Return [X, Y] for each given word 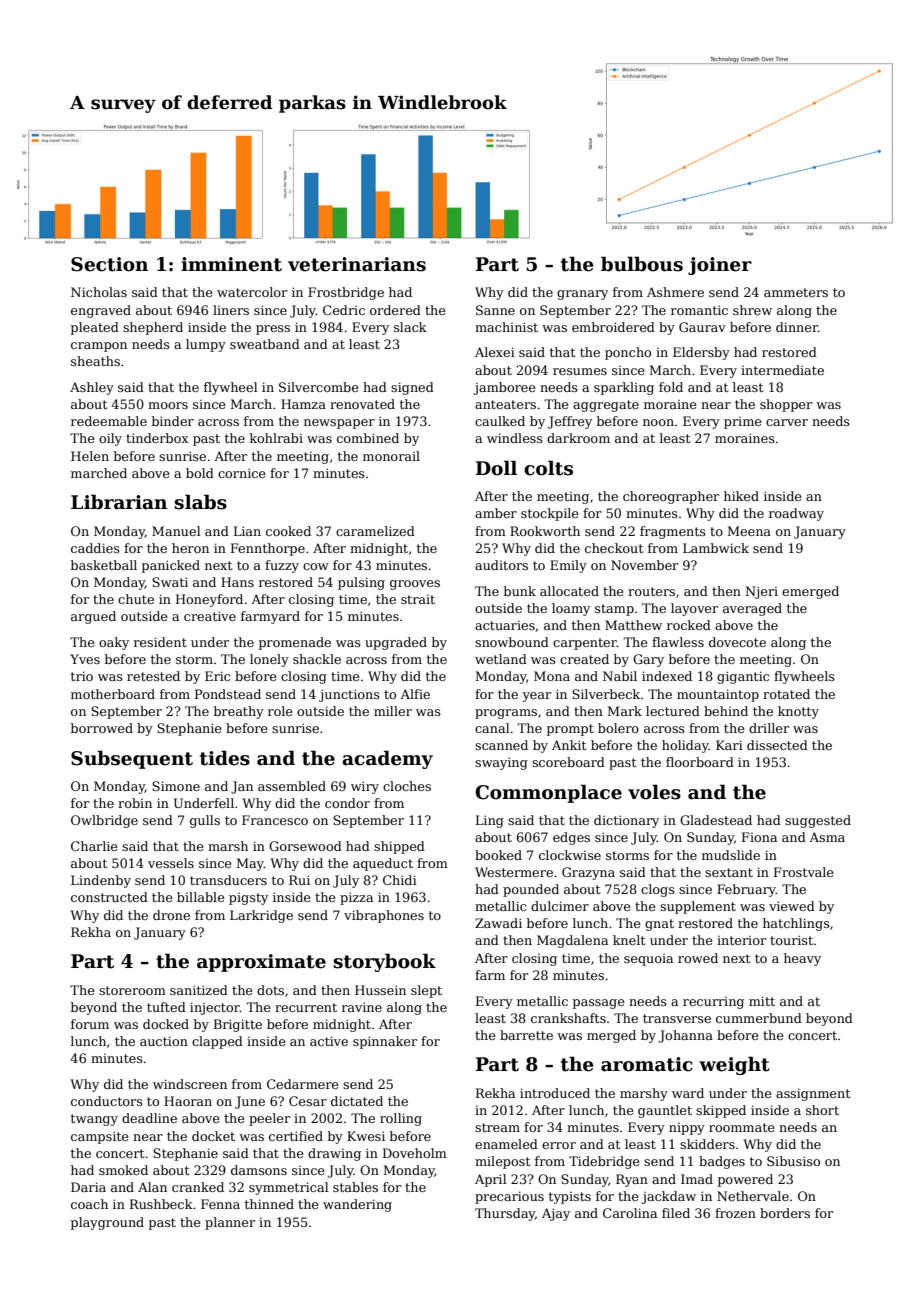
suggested [818, 821]
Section [109, 264]
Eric [217, 676]
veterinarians [357, 264]
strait [418, 599]
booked [498, 855]
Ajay [556, 1214]
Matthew [633, 625]
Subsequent [132, 759]
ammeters [796, 292]
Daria [88, 1187]
